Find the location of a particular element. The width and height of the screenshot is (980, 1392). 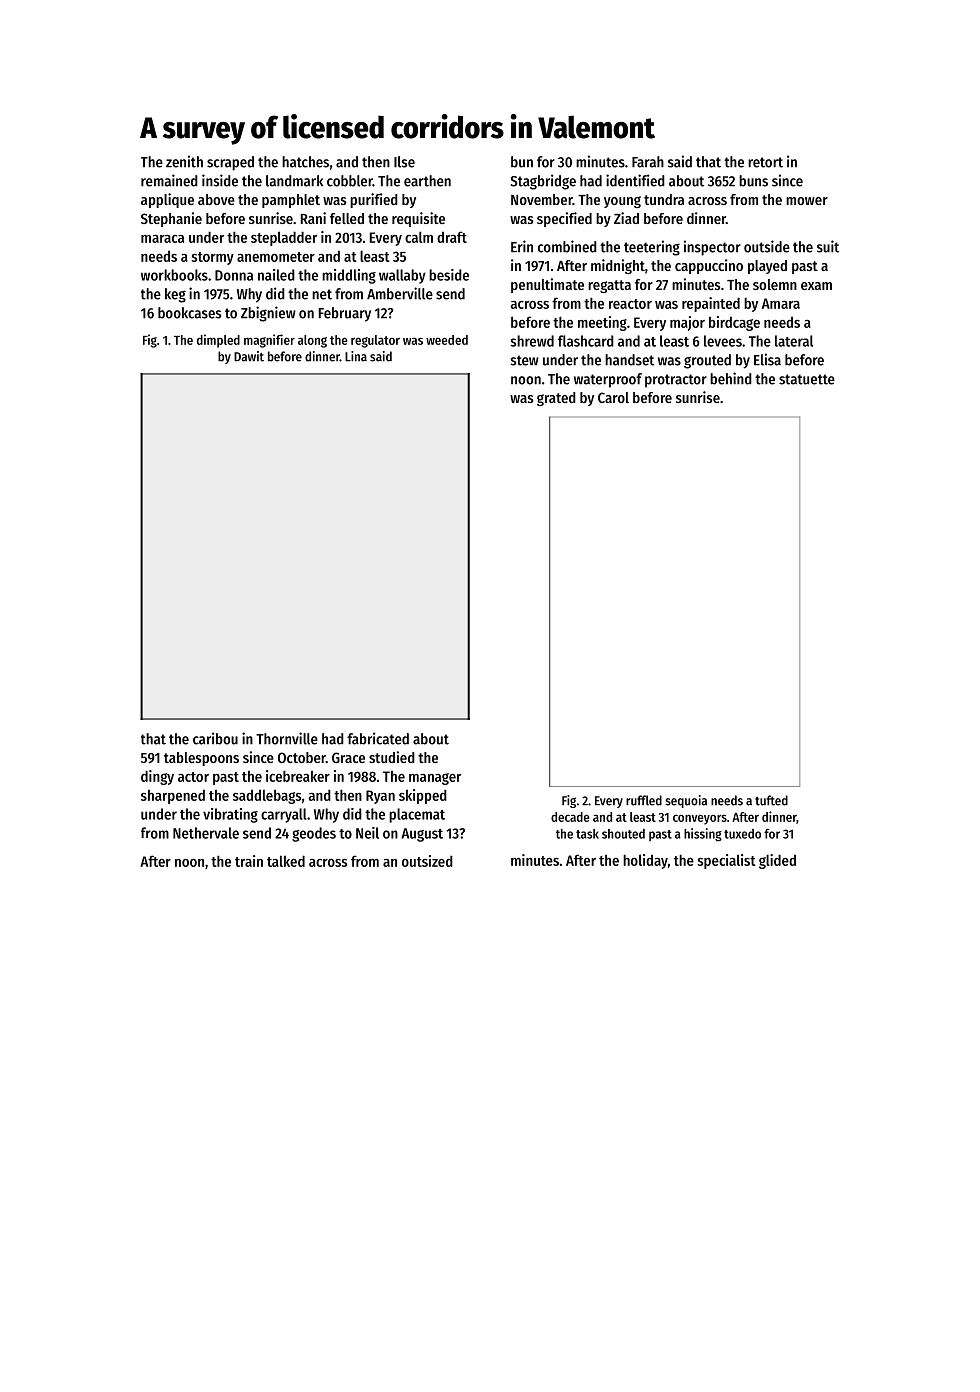

tablespoons is located at coordinates (201, 759).
